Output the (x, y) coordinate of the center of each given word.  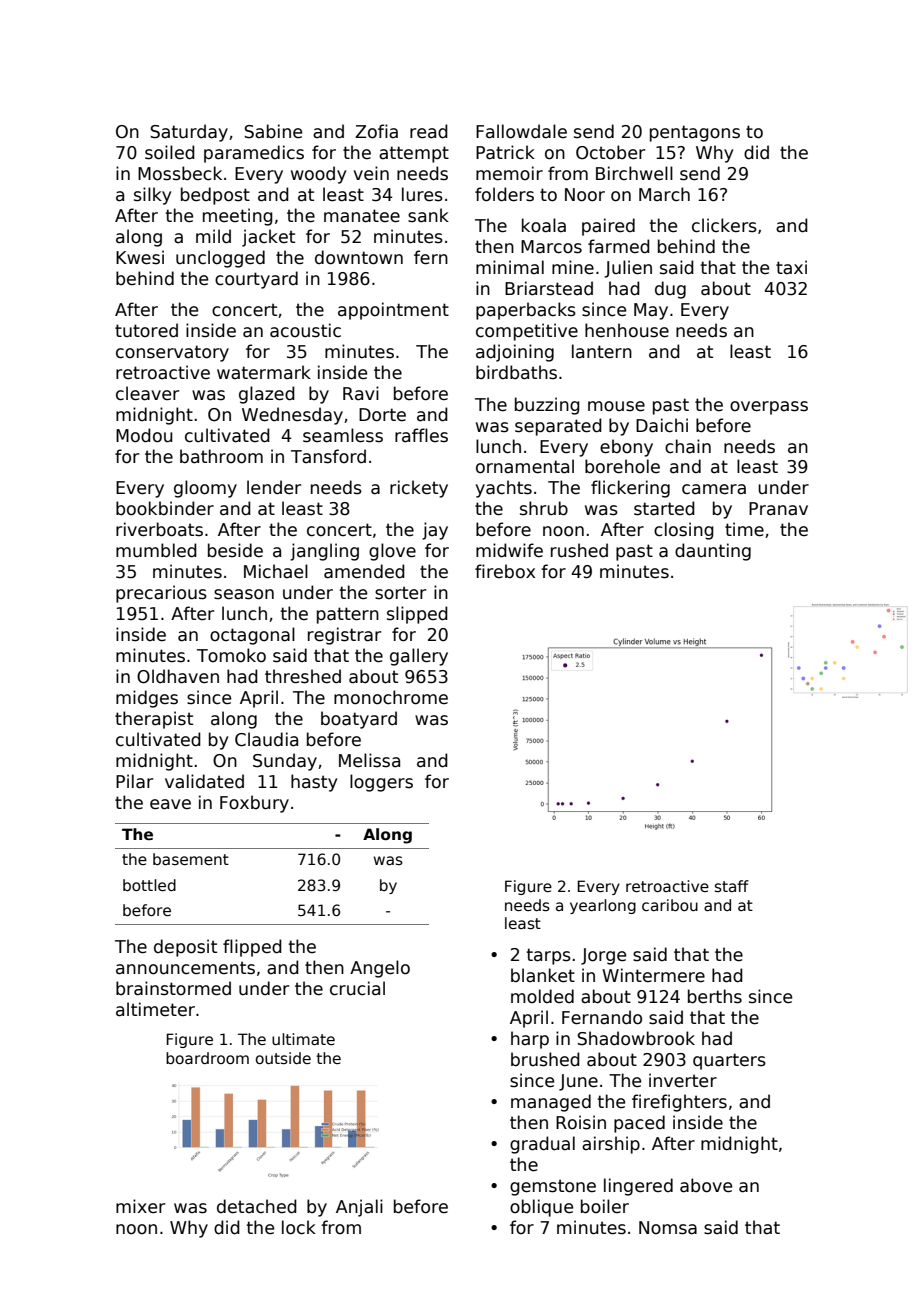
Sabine (273, 131)
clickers (724, 225)
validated (204, 781)
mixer (140, 1206)
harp (530, 1040)
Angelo (380, 969)
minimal (510, 267)
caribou (670, 905)
